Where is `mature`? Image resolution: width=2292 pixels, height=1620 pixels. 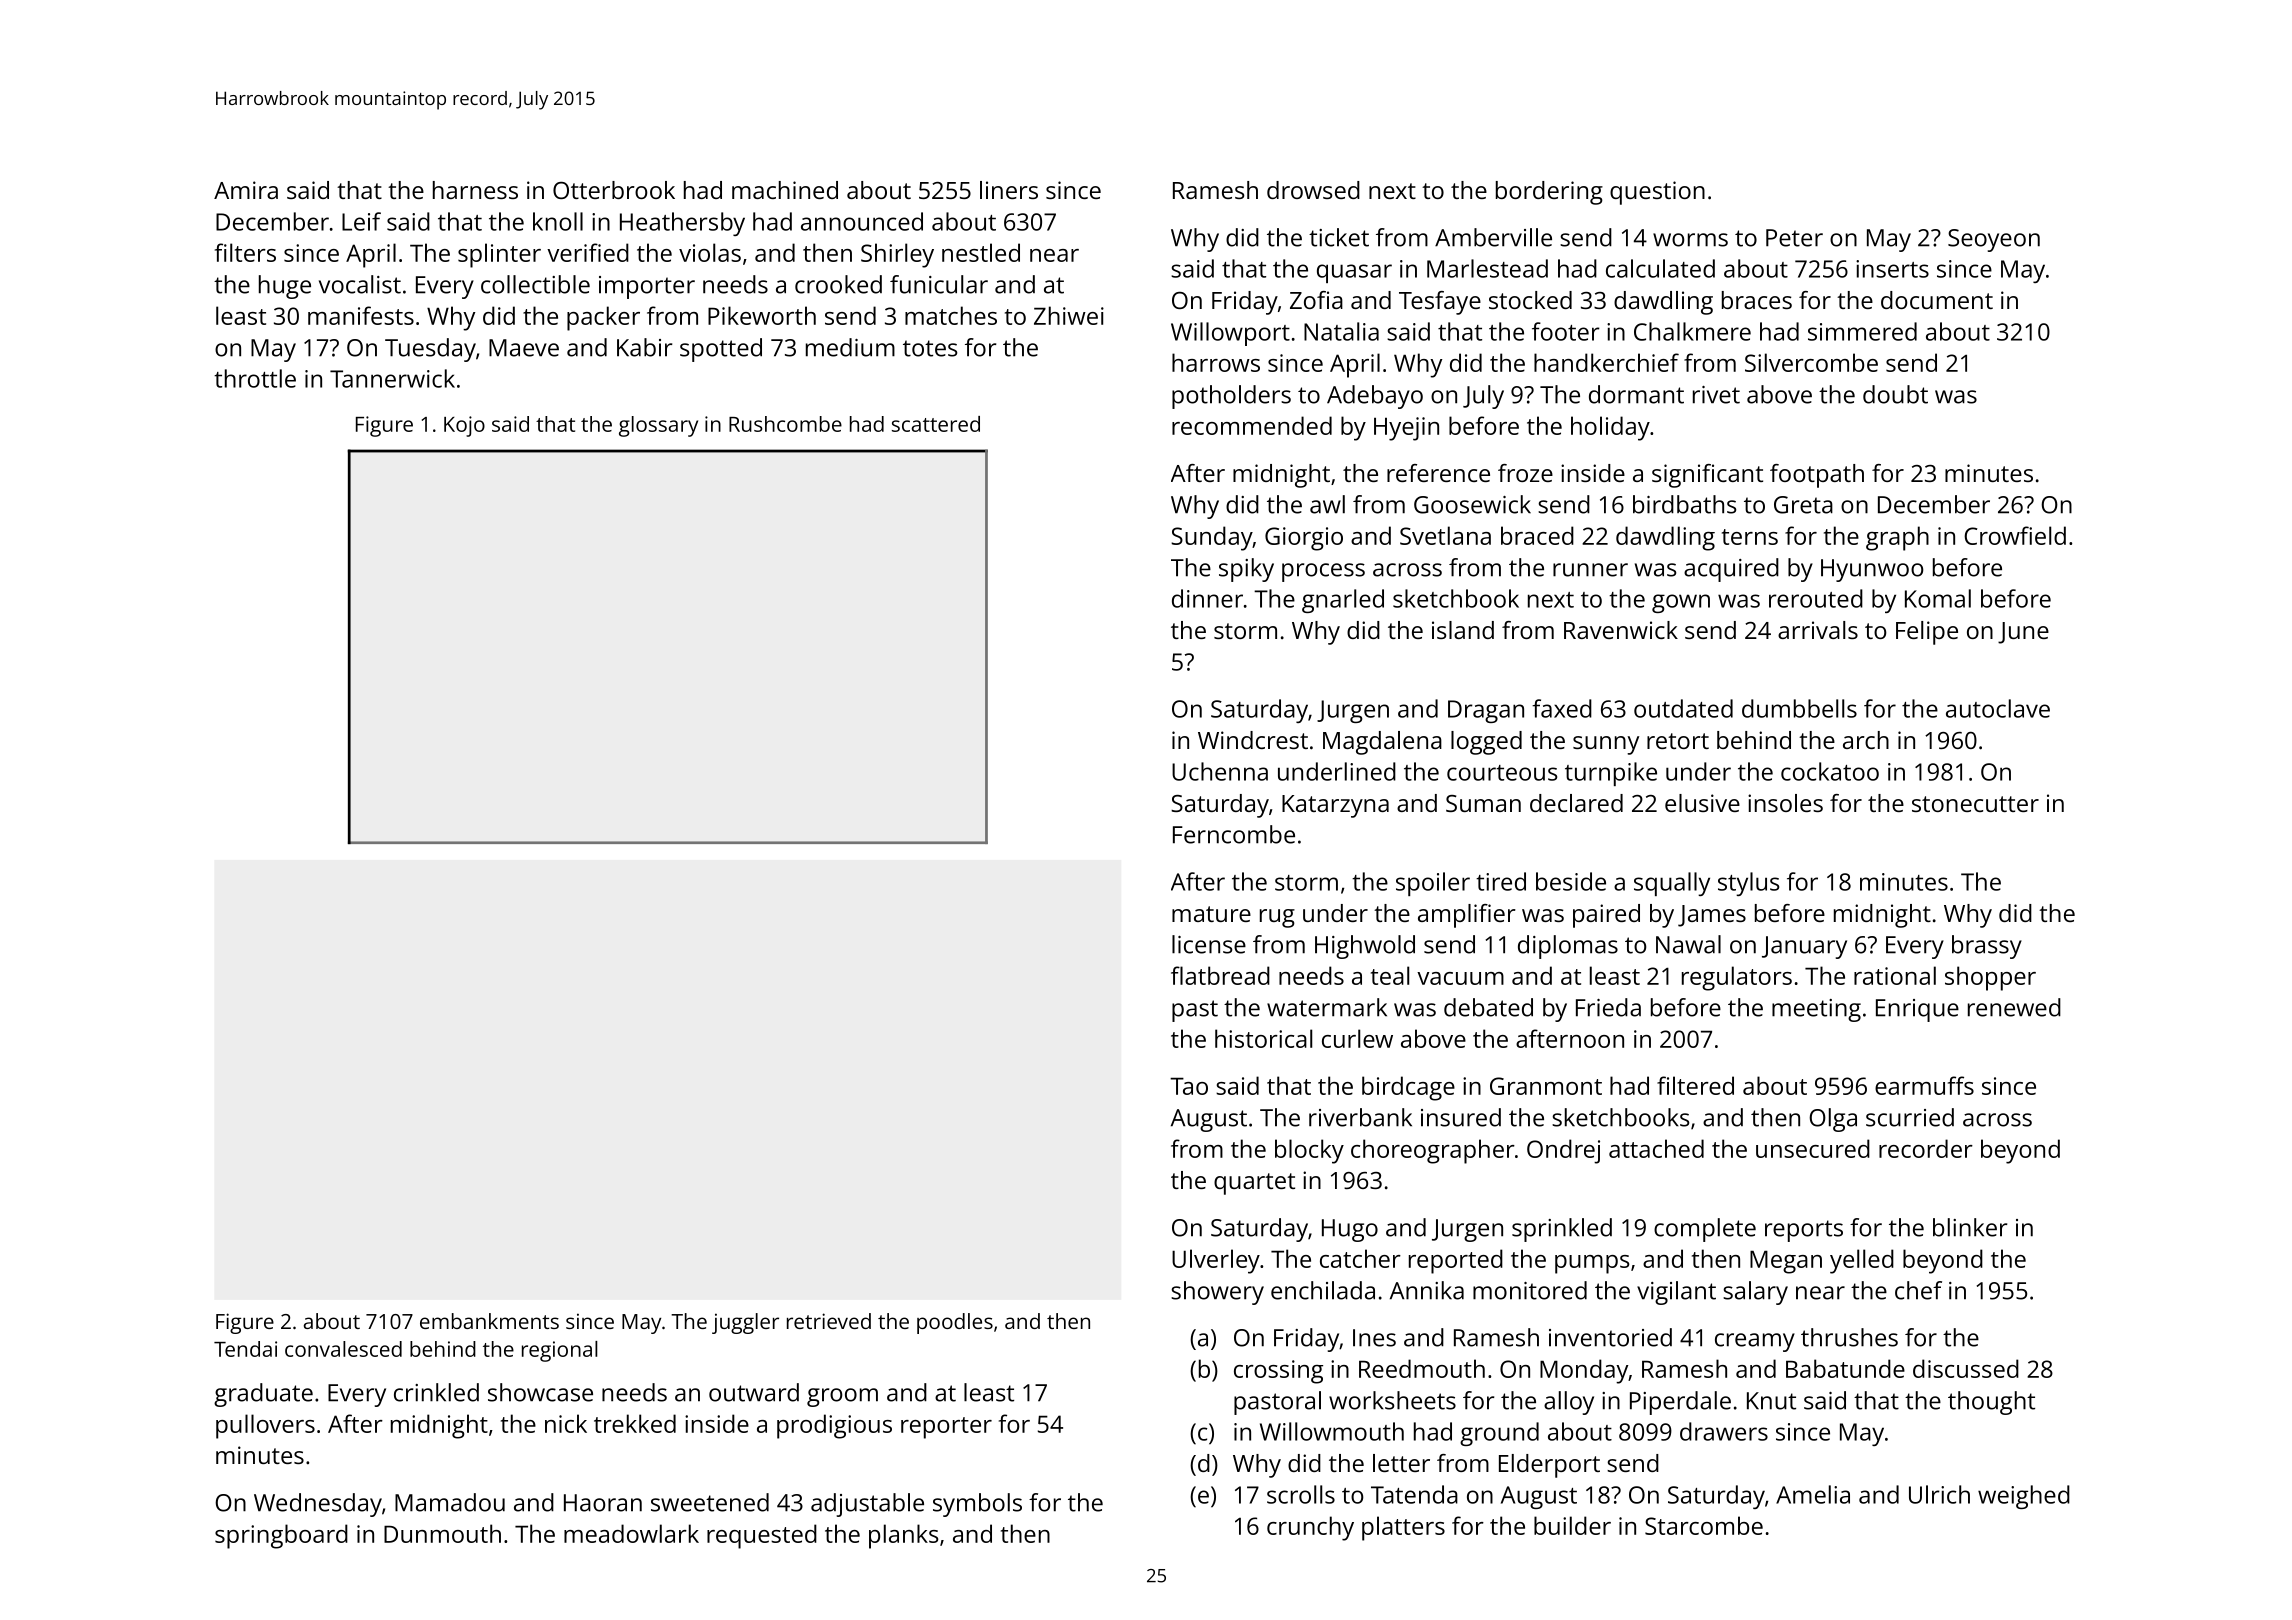 mature is located at coordinates (1211, 914).
